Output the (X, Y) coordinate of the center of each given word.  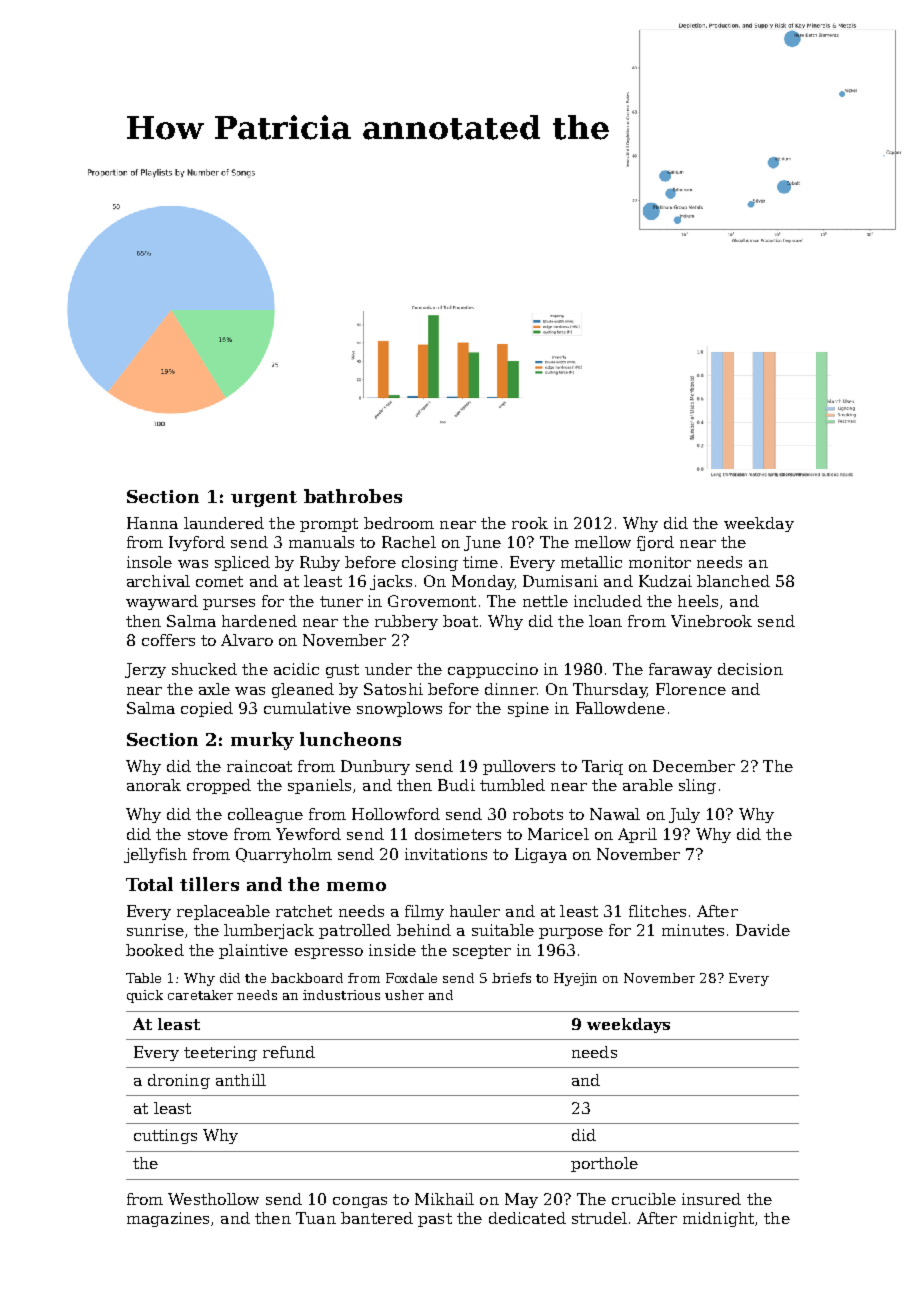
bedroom (399, 523)
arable (648, 785)
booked (155, 950)
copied (207, 709)
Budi (456, 785)
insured (711, 1199)
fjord (655, 543)
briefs (511, 978)
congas (360, 1202)
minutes (693, 930)
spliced (242, 563)
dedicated (527, 1218)
